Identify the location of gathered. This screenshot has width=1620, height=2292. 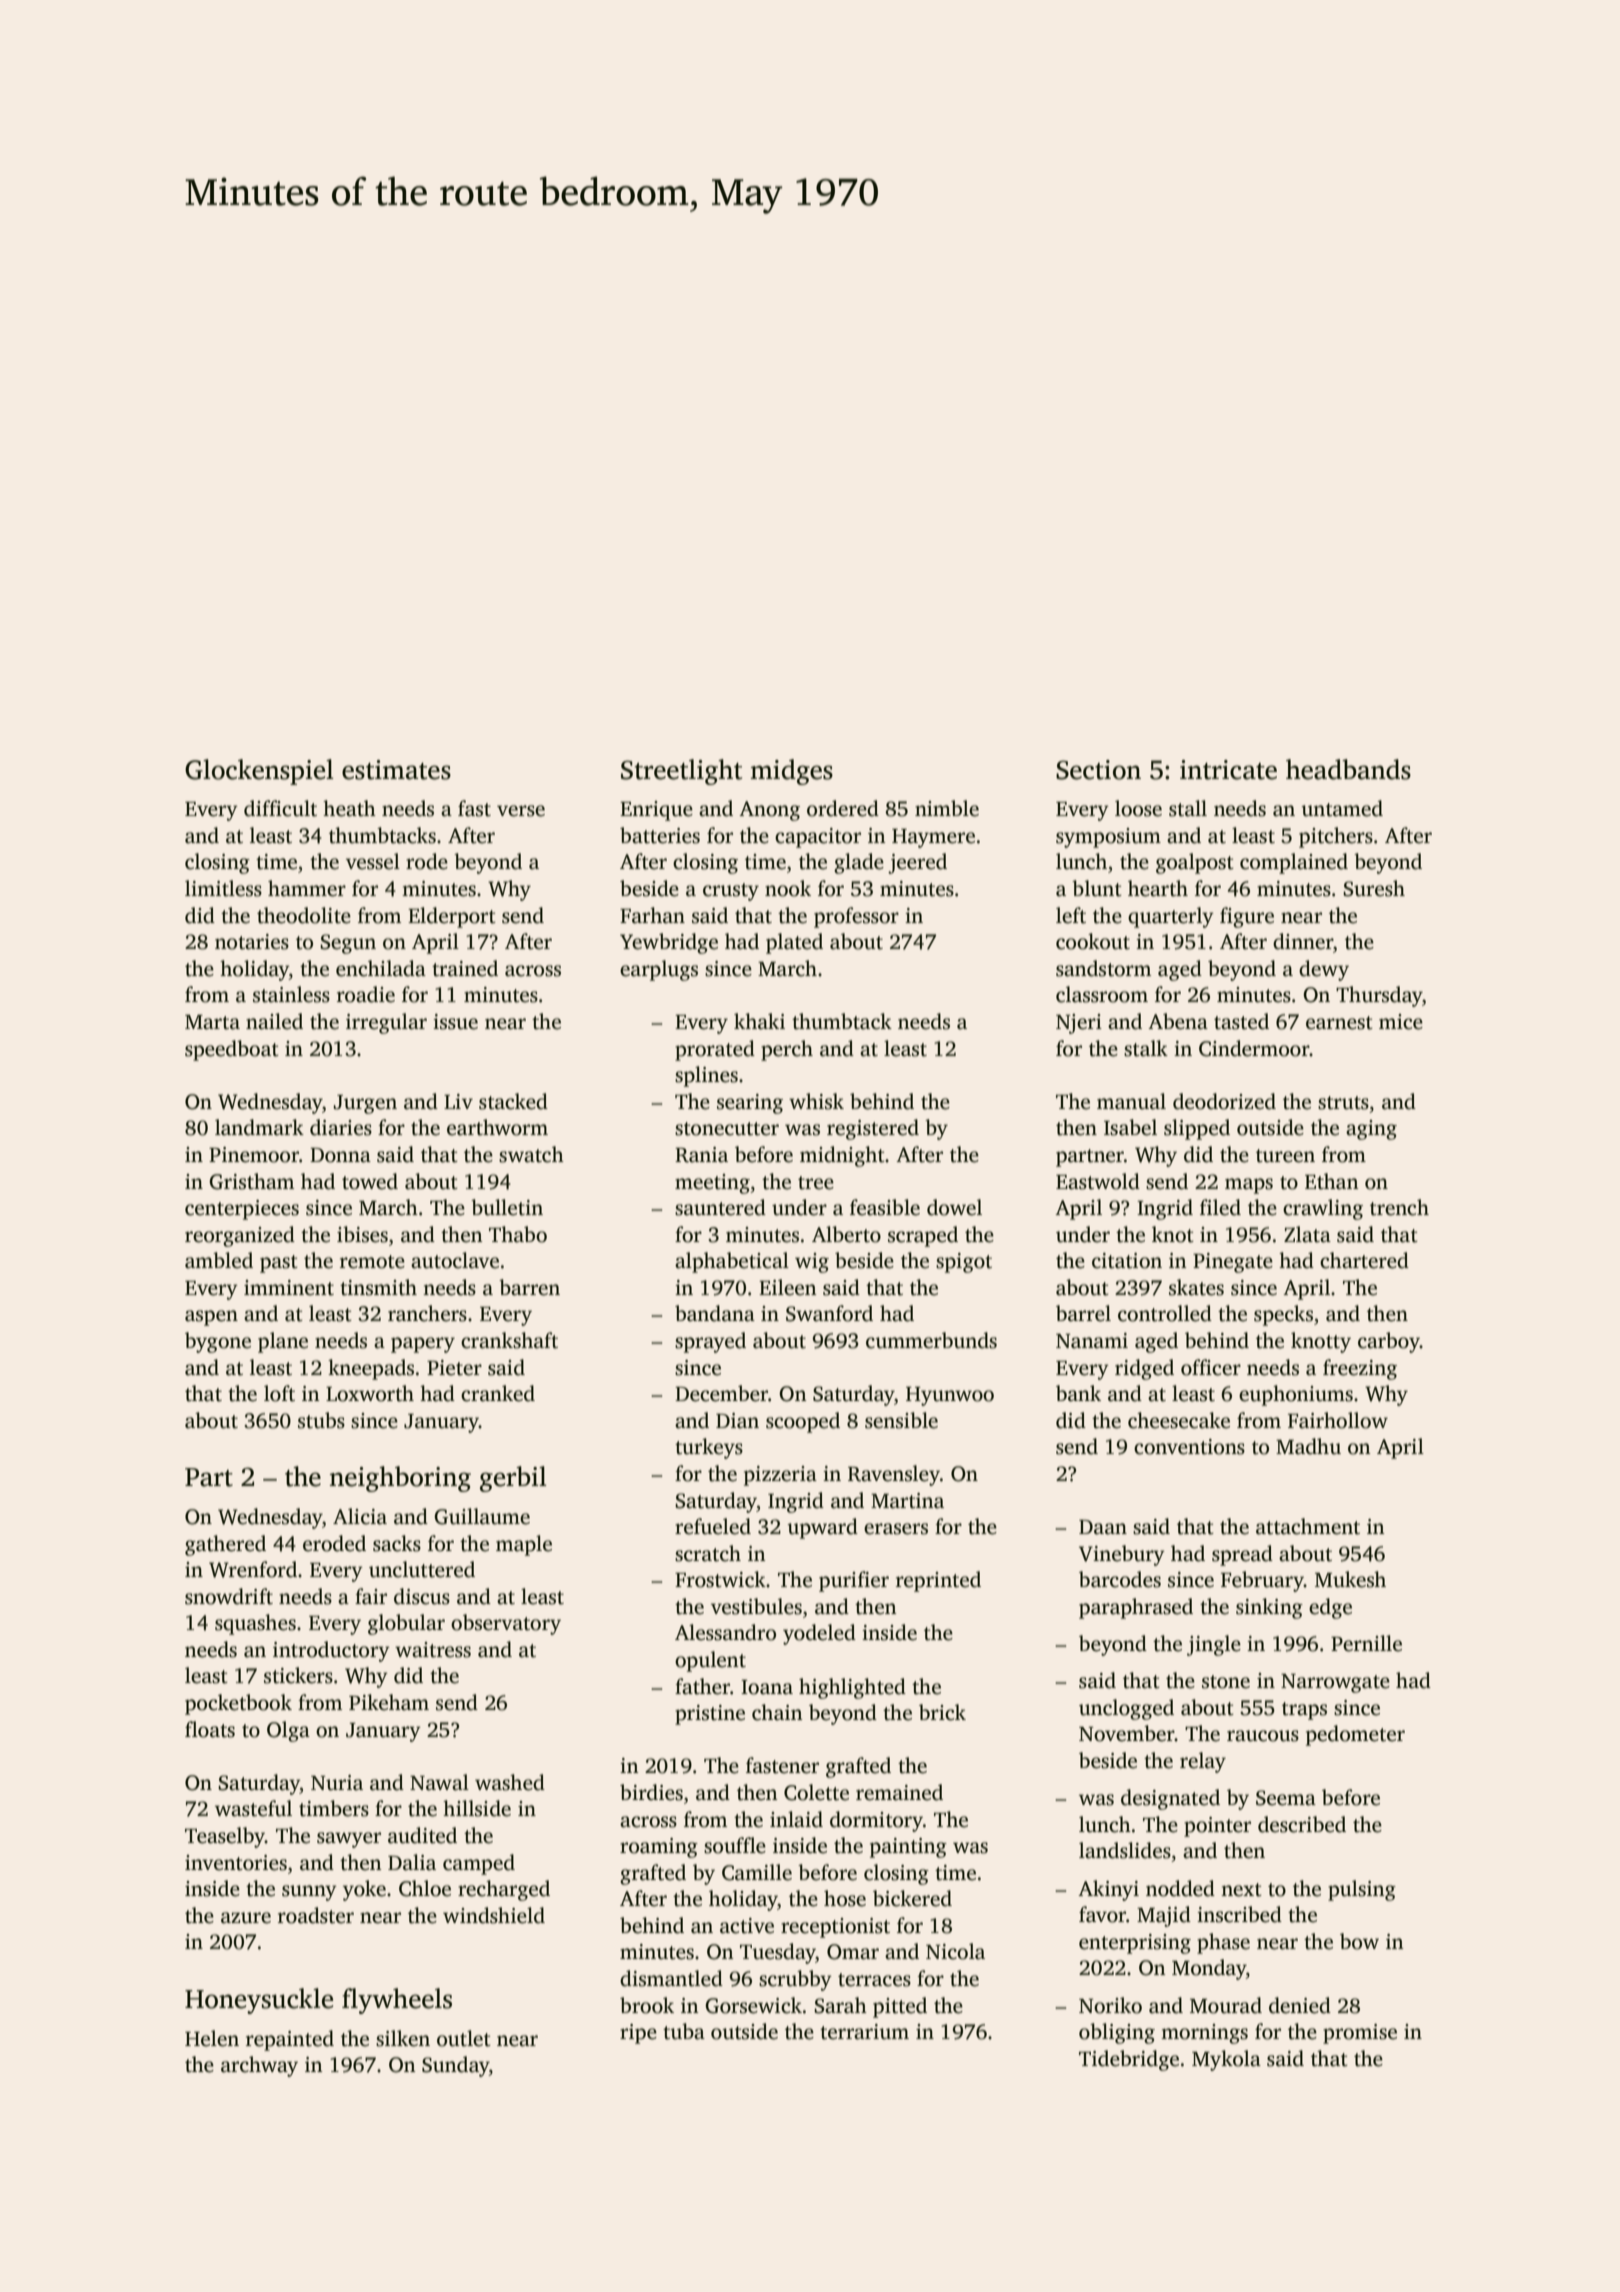
(225, 1545).
